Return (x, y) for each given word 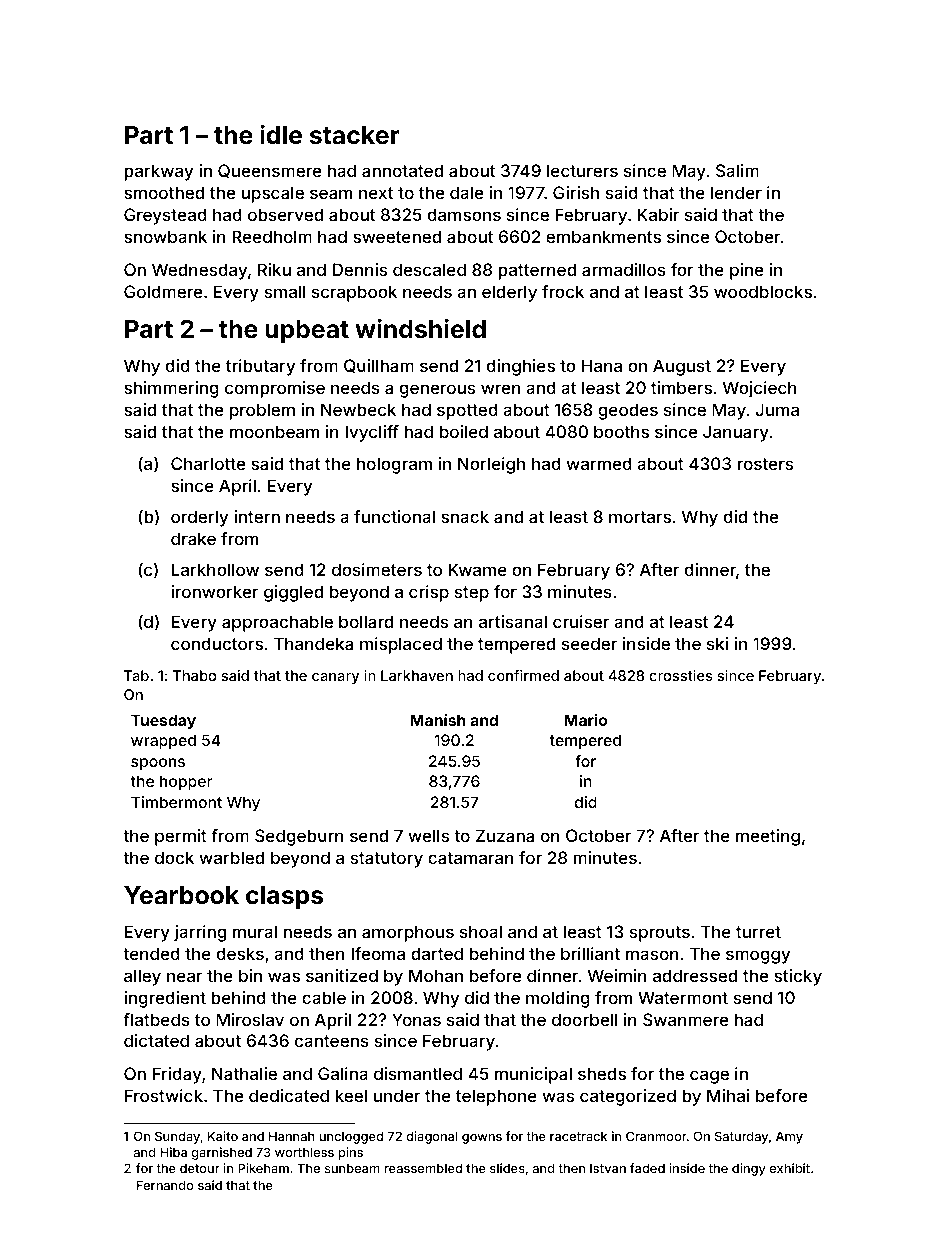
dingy (749, 1169)
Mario (586, 720)
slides (507, 1168)
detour (200, 1168)
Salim (737, 170)
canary (335, 678)
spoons (158, 764)
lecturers (582, 170)
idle (281, 134)
